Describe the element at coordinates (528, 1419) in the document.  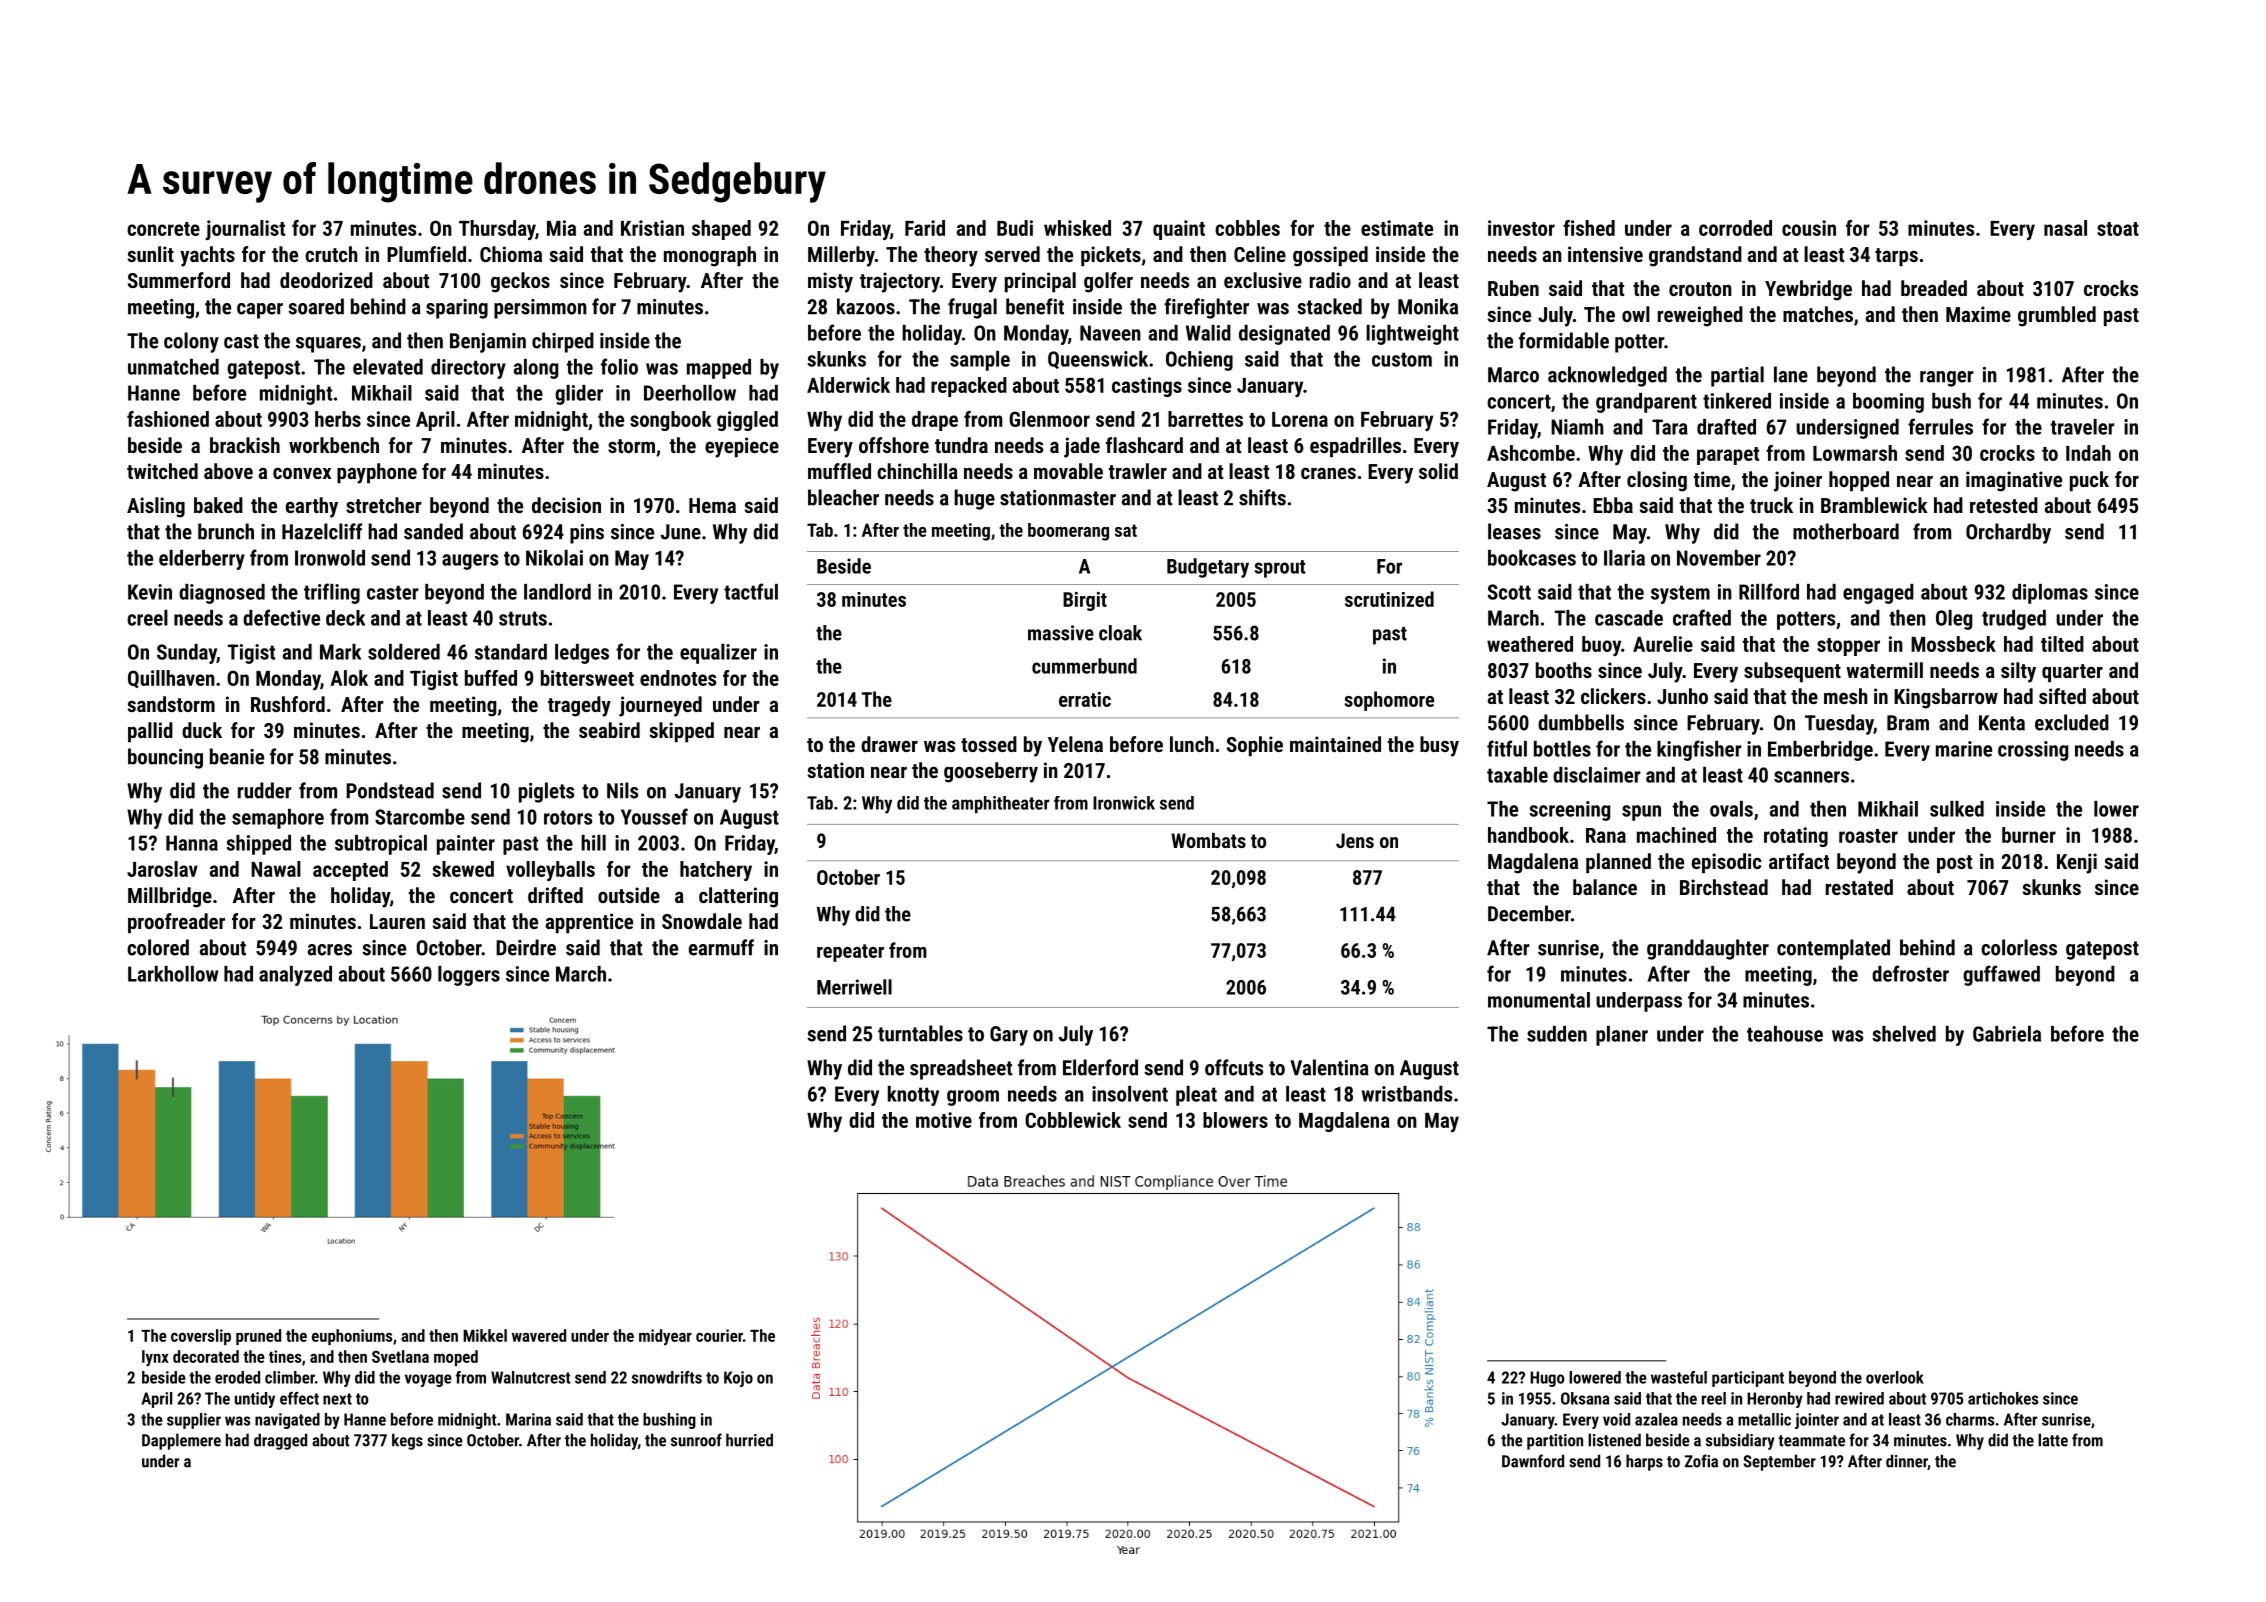
I see `Marina` at that location.
